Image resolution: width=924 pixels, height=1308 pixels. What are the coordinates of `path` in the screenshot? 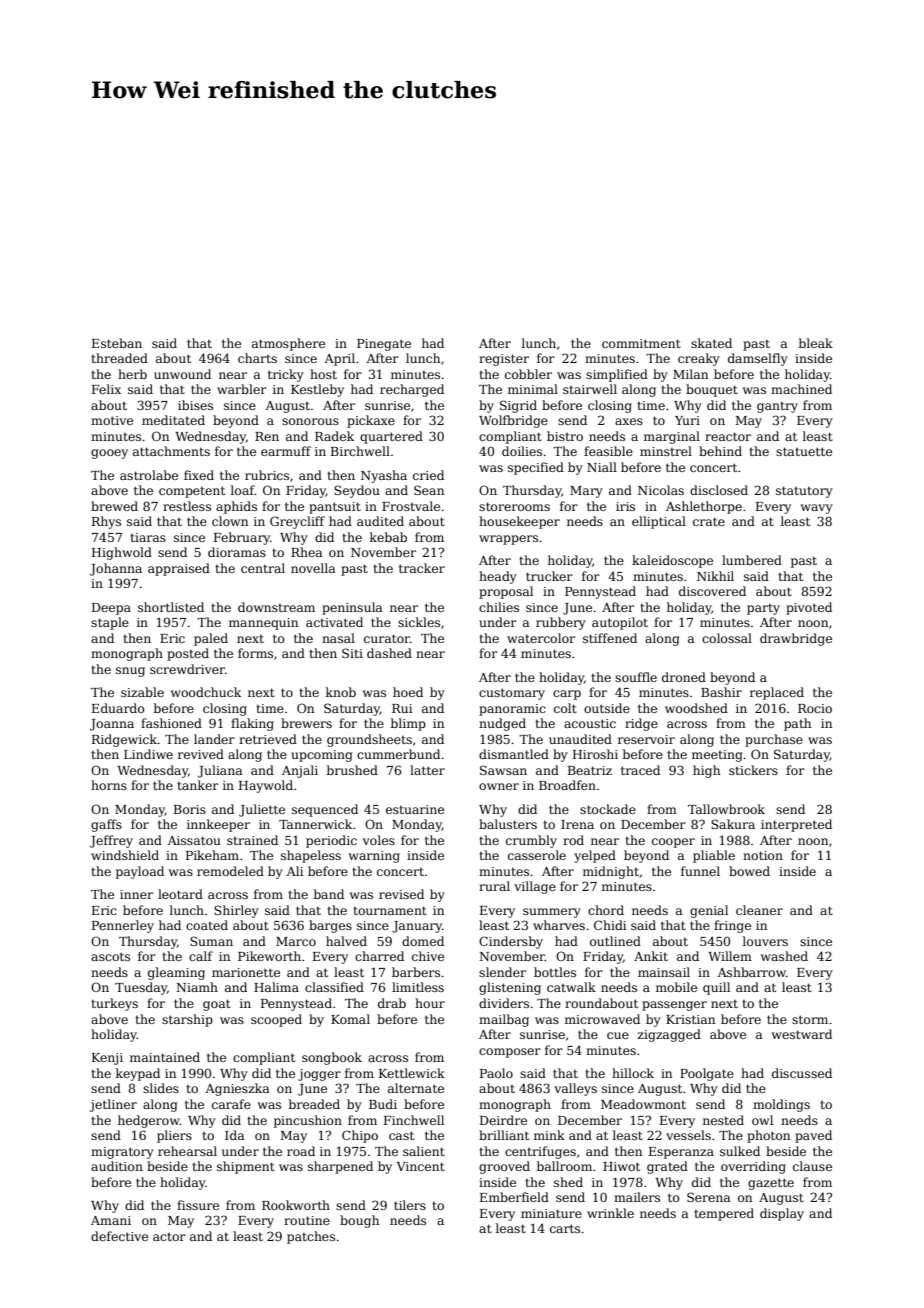 It's located at (797, 724).
